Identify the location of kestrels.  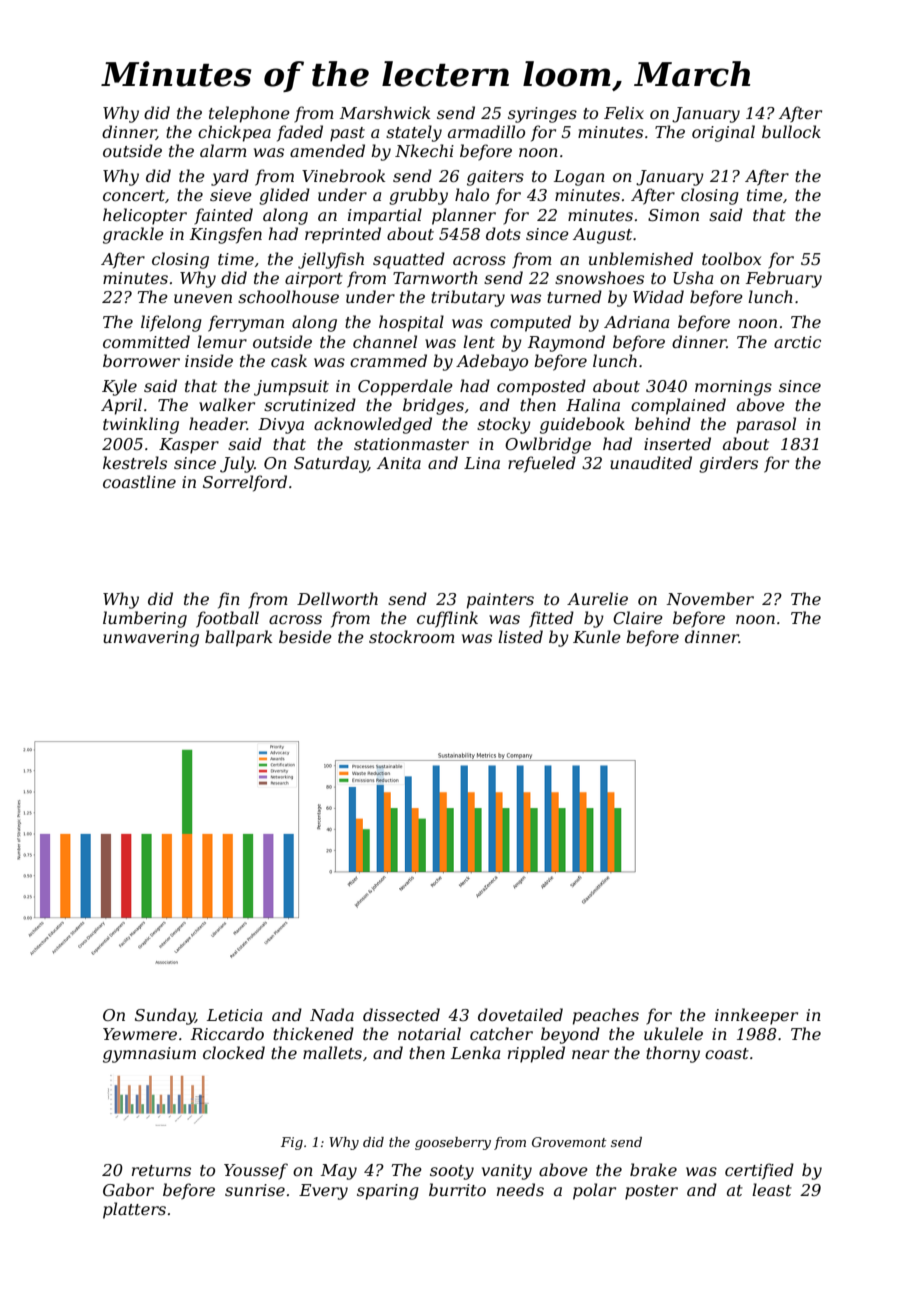
(135, 462).
